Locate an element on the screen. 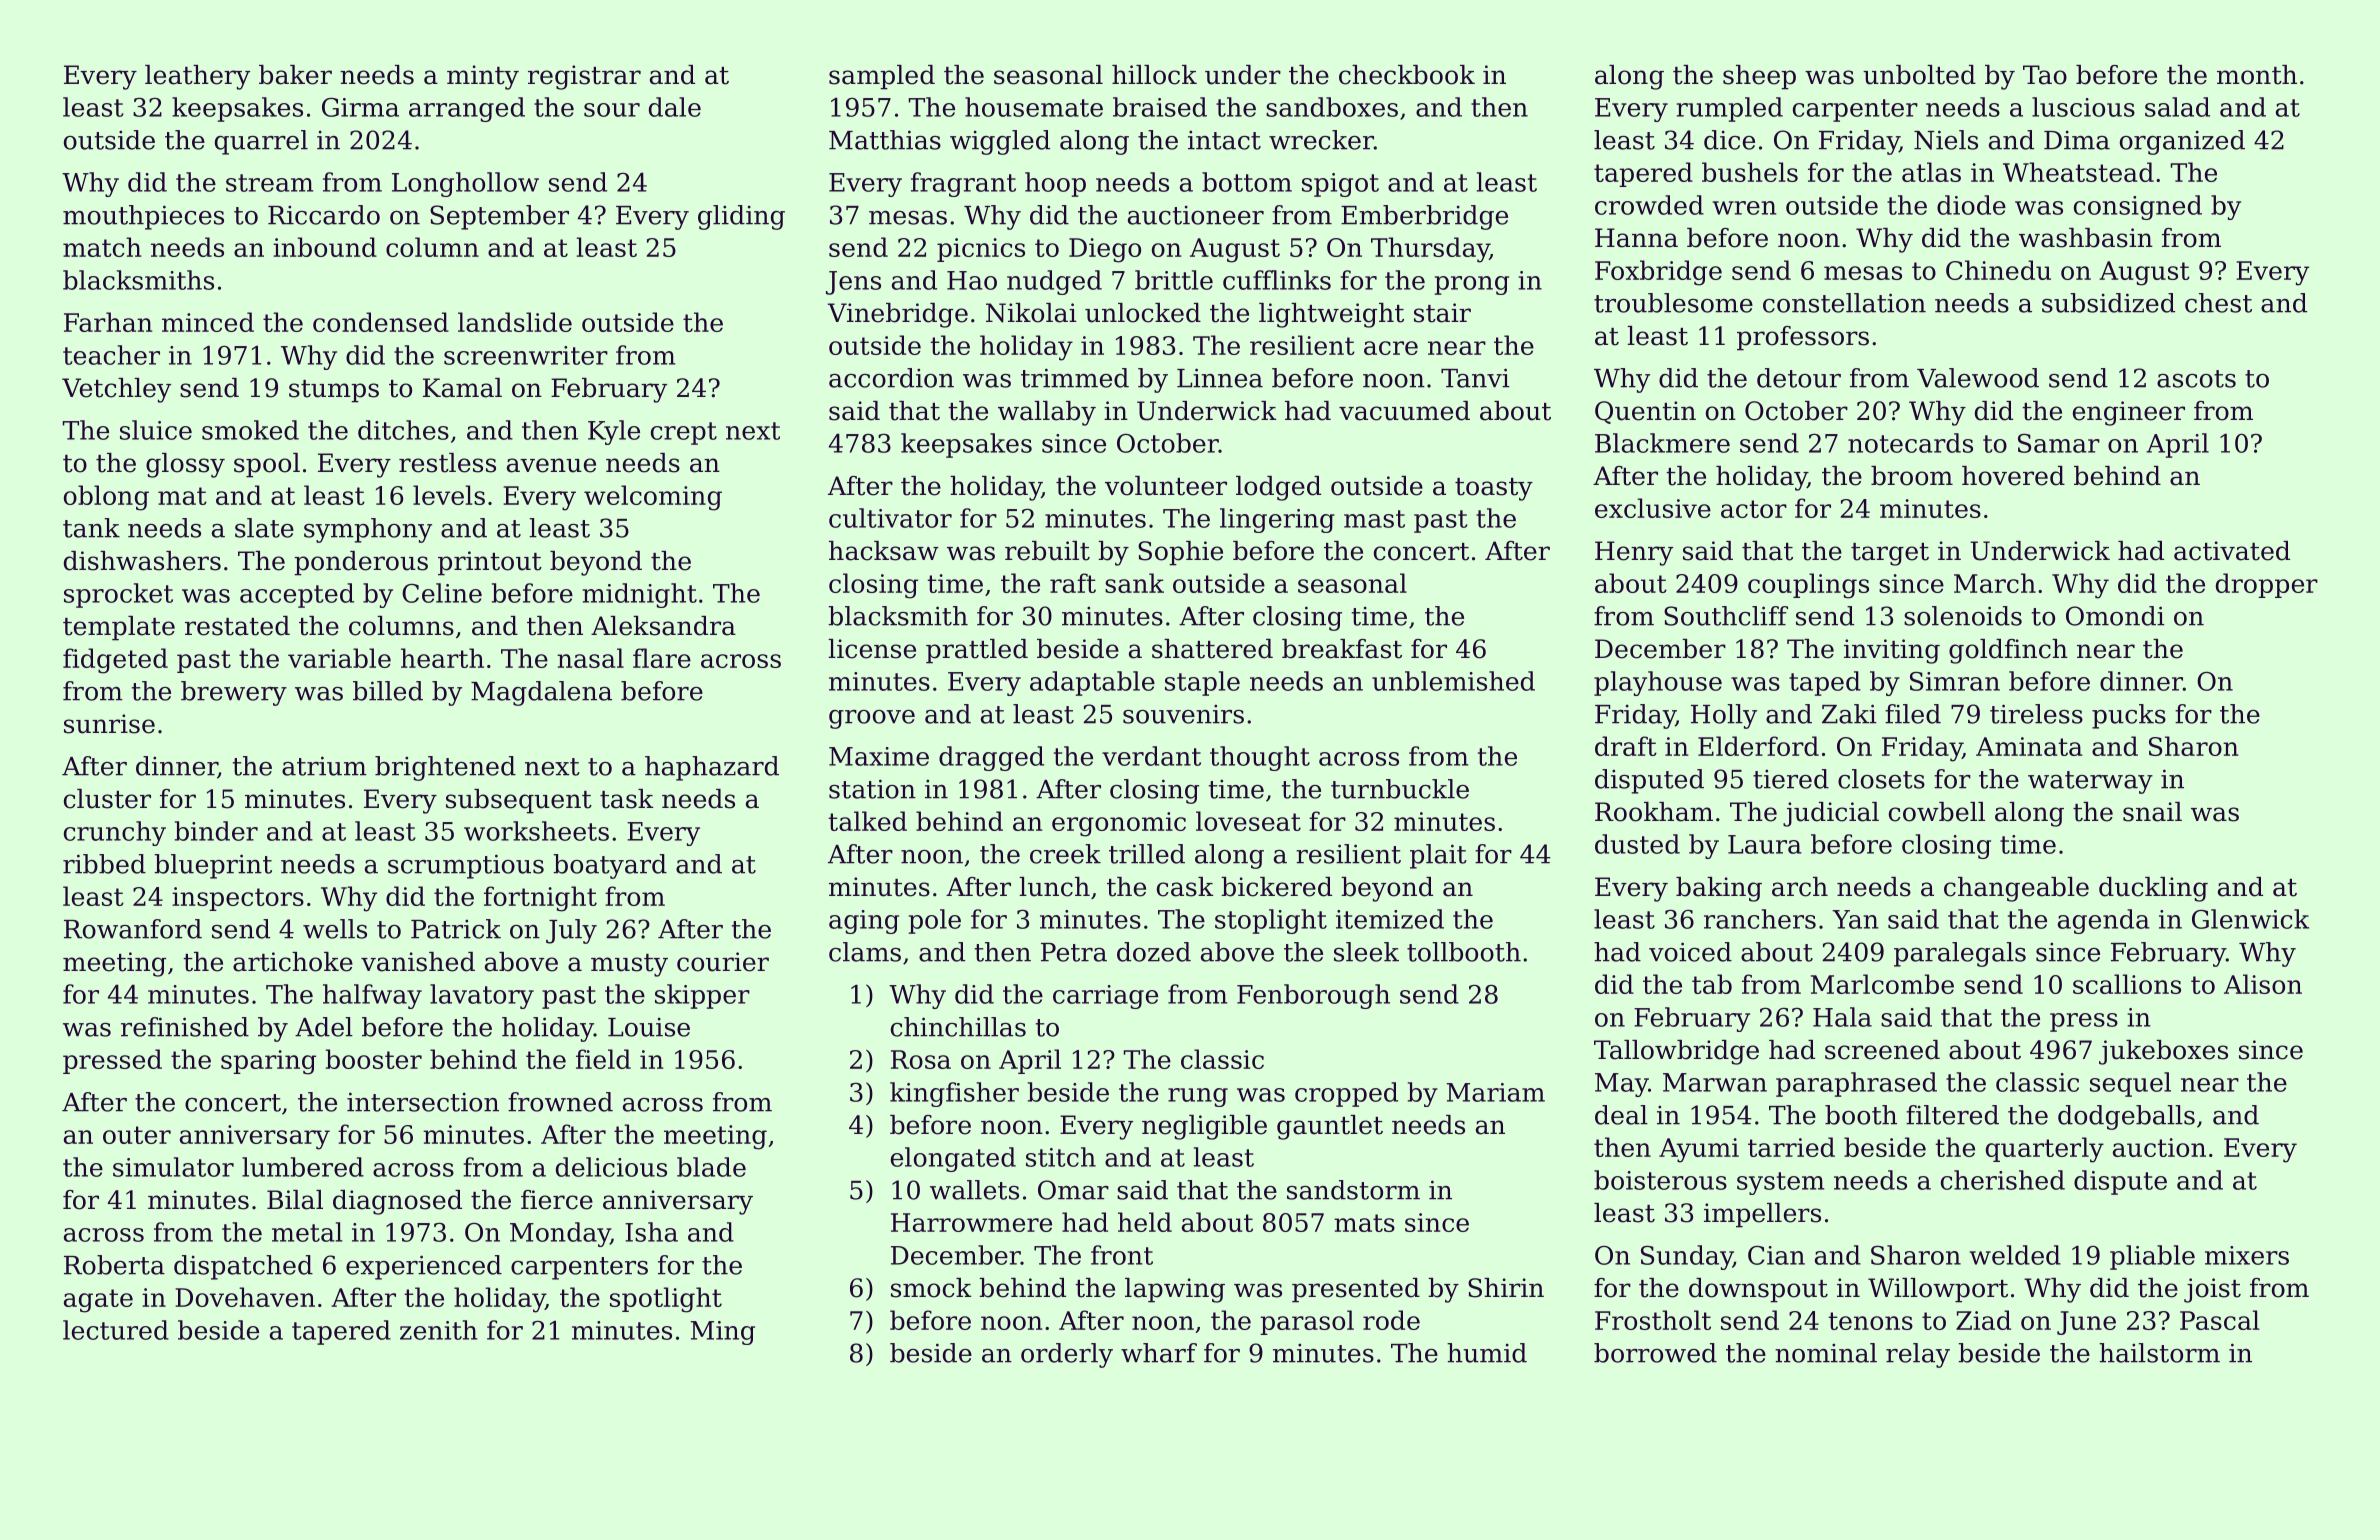  volunteer is located at coordinates (1166, 486).
